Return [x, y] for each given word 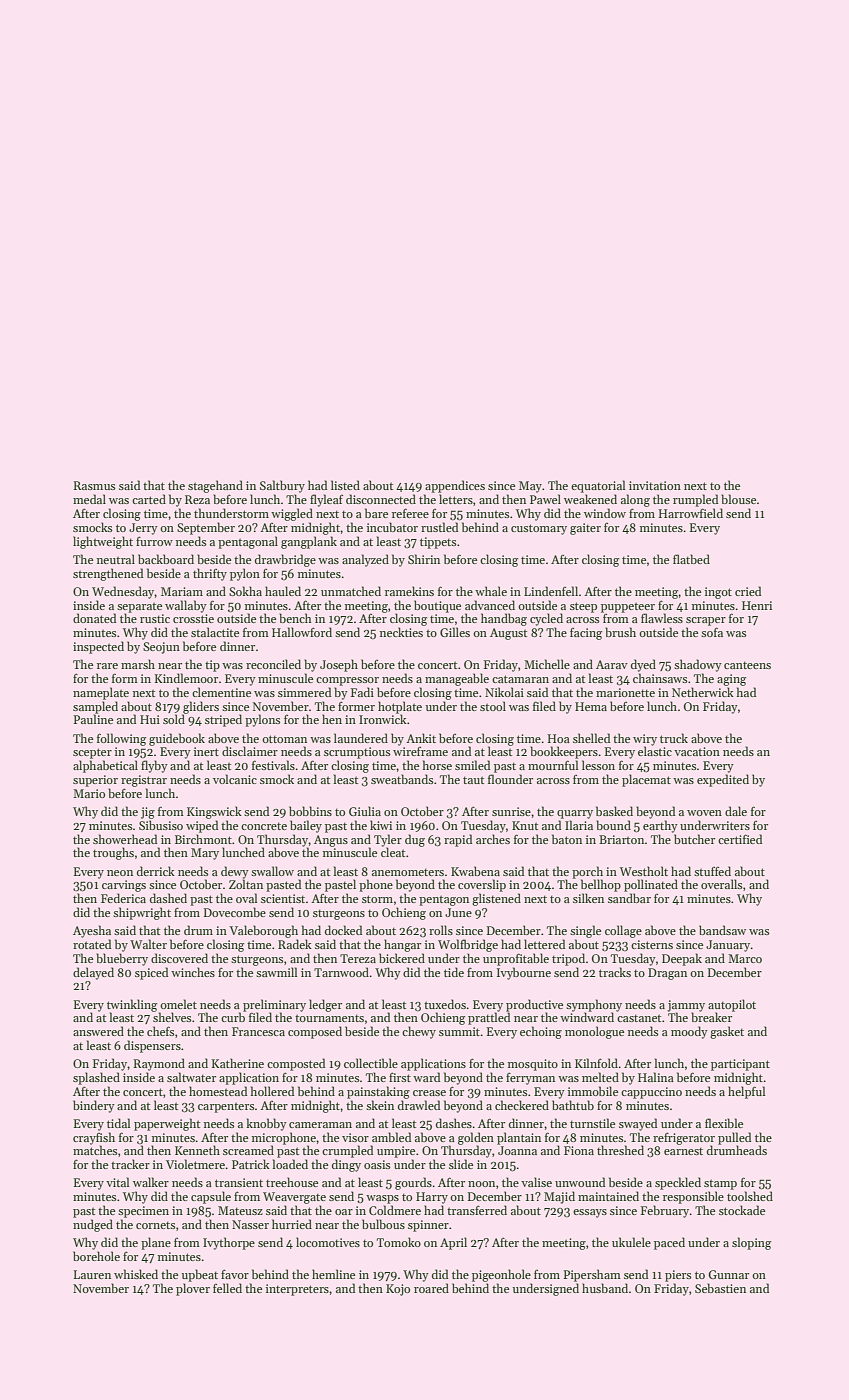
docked [343, 930]
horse [437, 765]
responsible [693, 1197]
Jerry [143, 529]
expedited [723, 780]
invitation [655, 485]
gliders [201, 707]
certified [740, 839]
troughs [113, 853]
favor [235, 1274]
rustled [439, 527]
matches [95, 1150]
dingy [346, 1165]
